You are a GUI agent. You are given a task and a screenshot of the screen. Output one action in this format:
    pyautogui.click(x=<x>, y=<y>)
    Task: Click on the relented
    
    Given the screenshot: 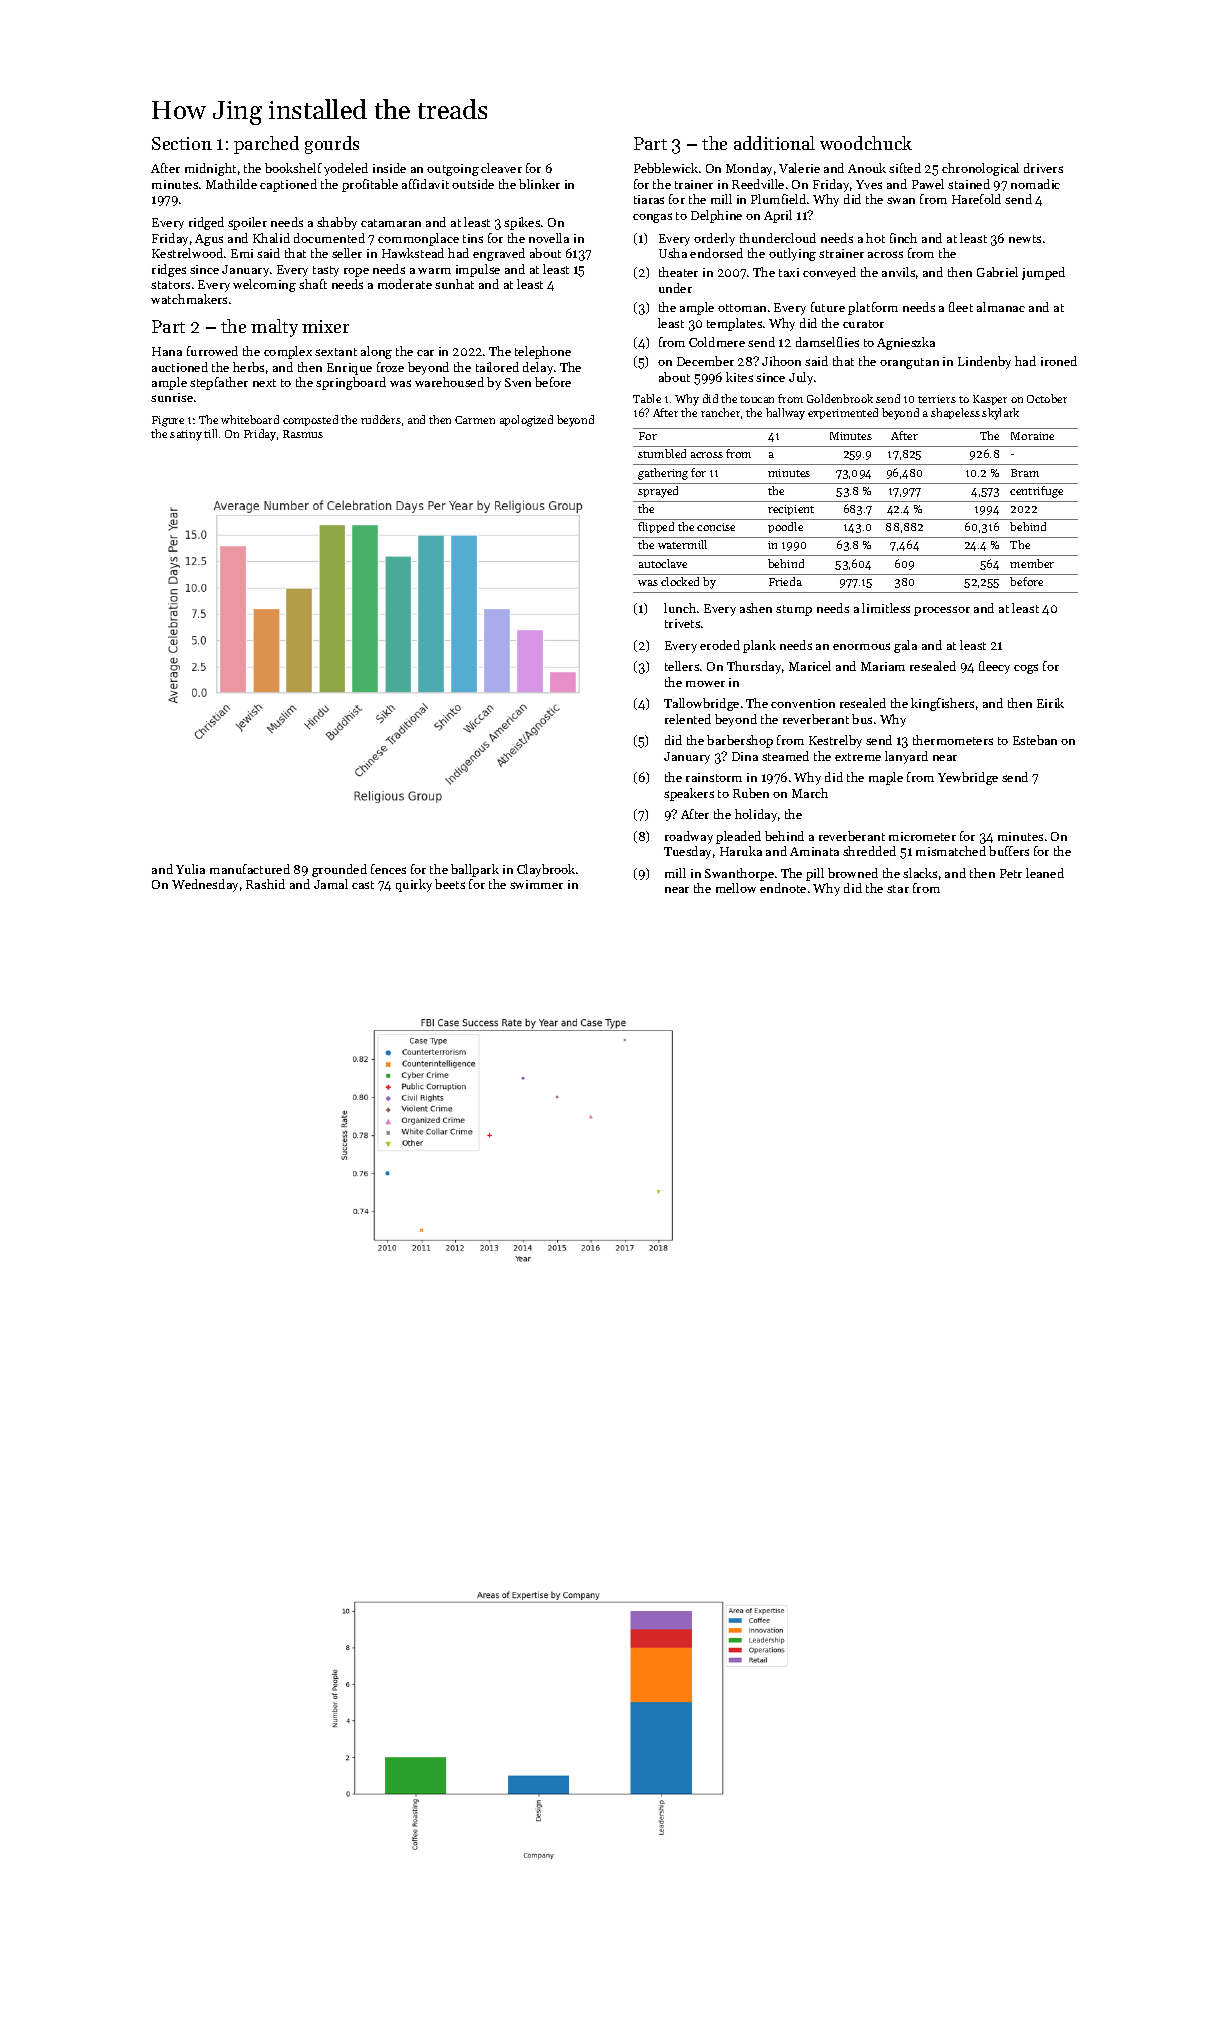 What is the action you would take?
    pyautogui.click(x=688, y=719)
